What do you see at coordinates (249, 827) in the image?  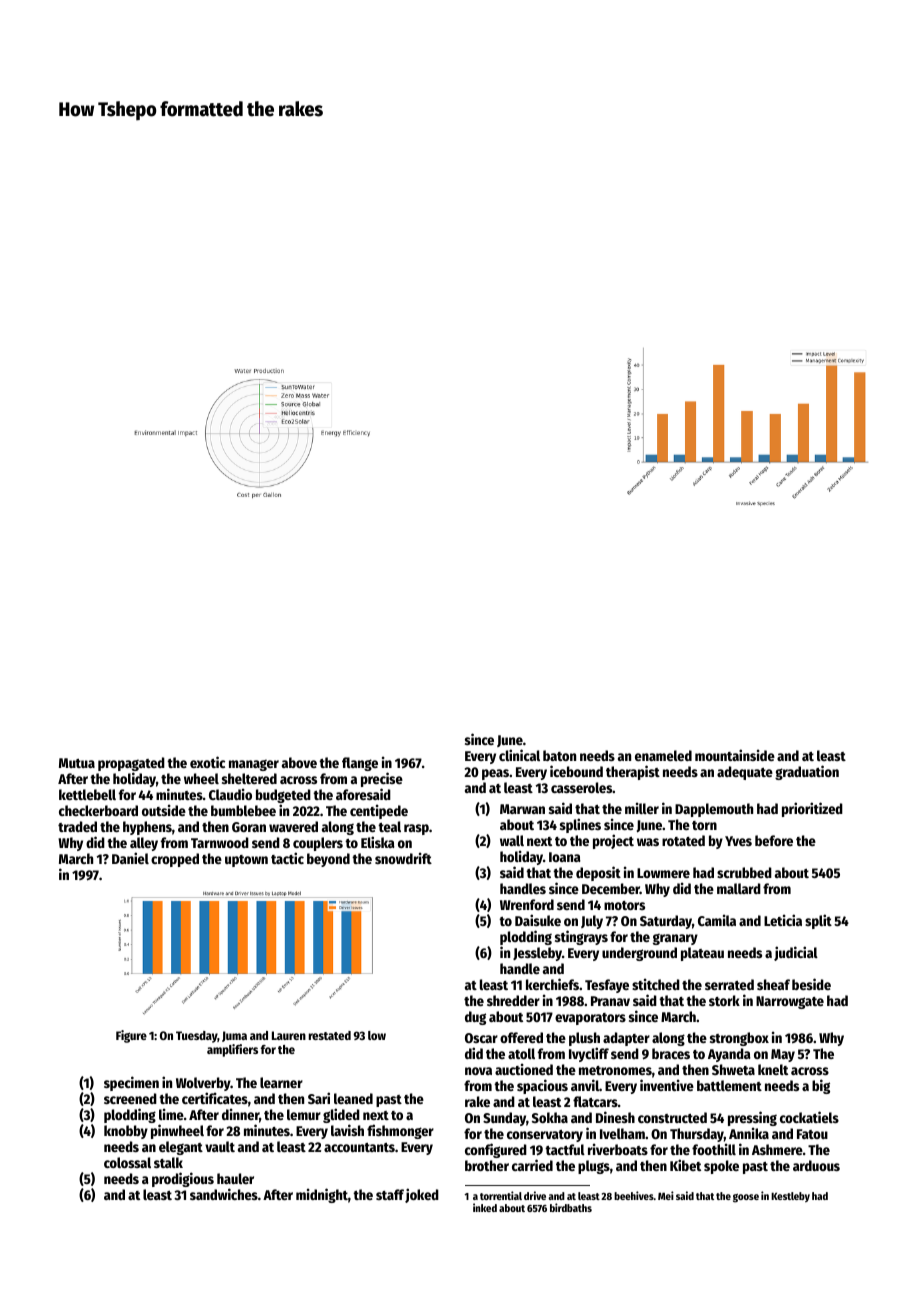 I see `Goran` at bounding box center [249, 827].
